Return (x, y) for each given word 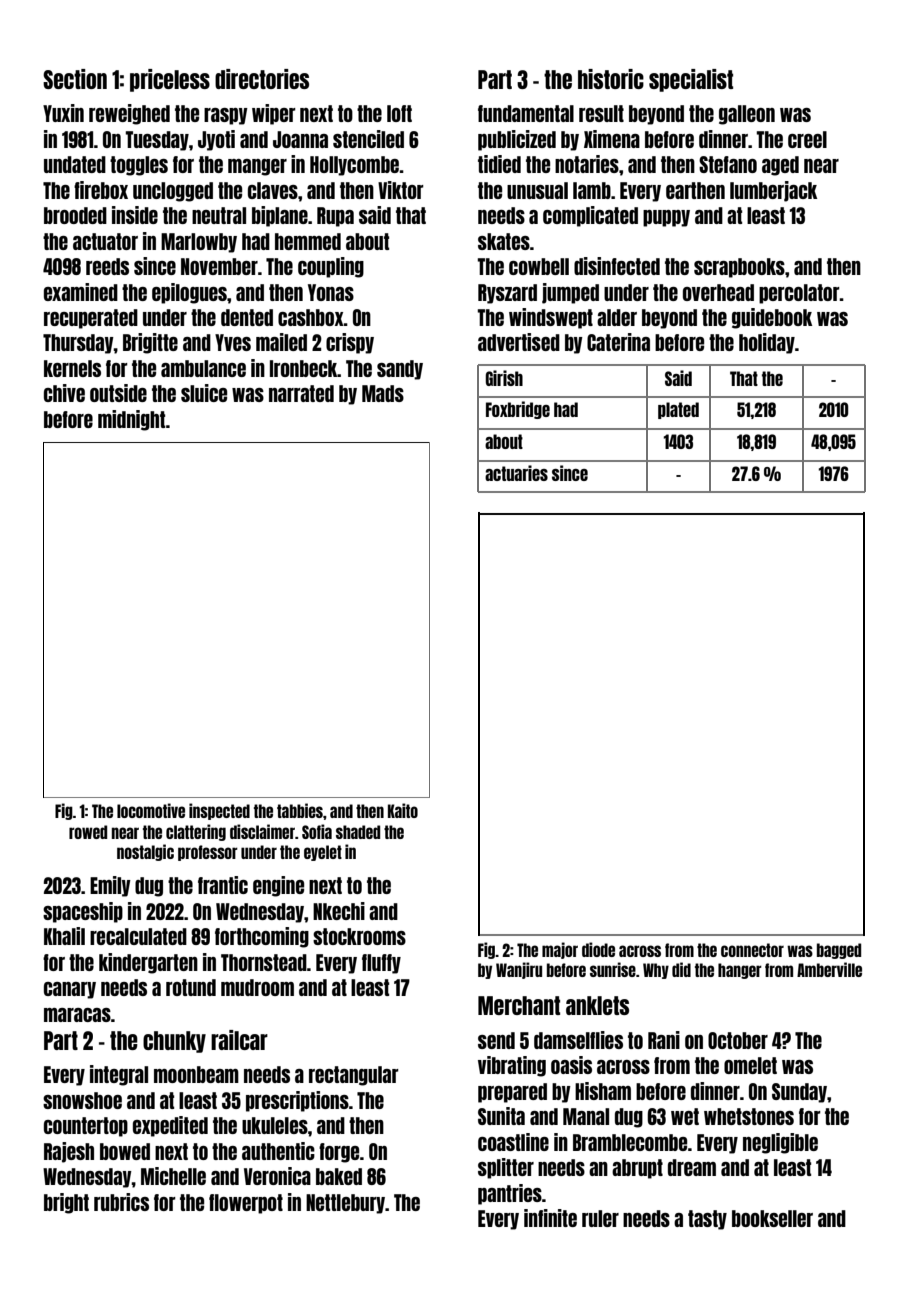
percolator (799, 294)
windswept (551, 318)
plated (678, 410)
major (560, 950)
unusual (537, 190)
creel (807, 139)
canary (70, 990)
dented (247, 317)
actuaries (516, 473)
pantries (510, 1194)
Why (656, 971)
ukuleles (275, 1125)
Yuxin (63, 113)
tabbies (300, 810)
